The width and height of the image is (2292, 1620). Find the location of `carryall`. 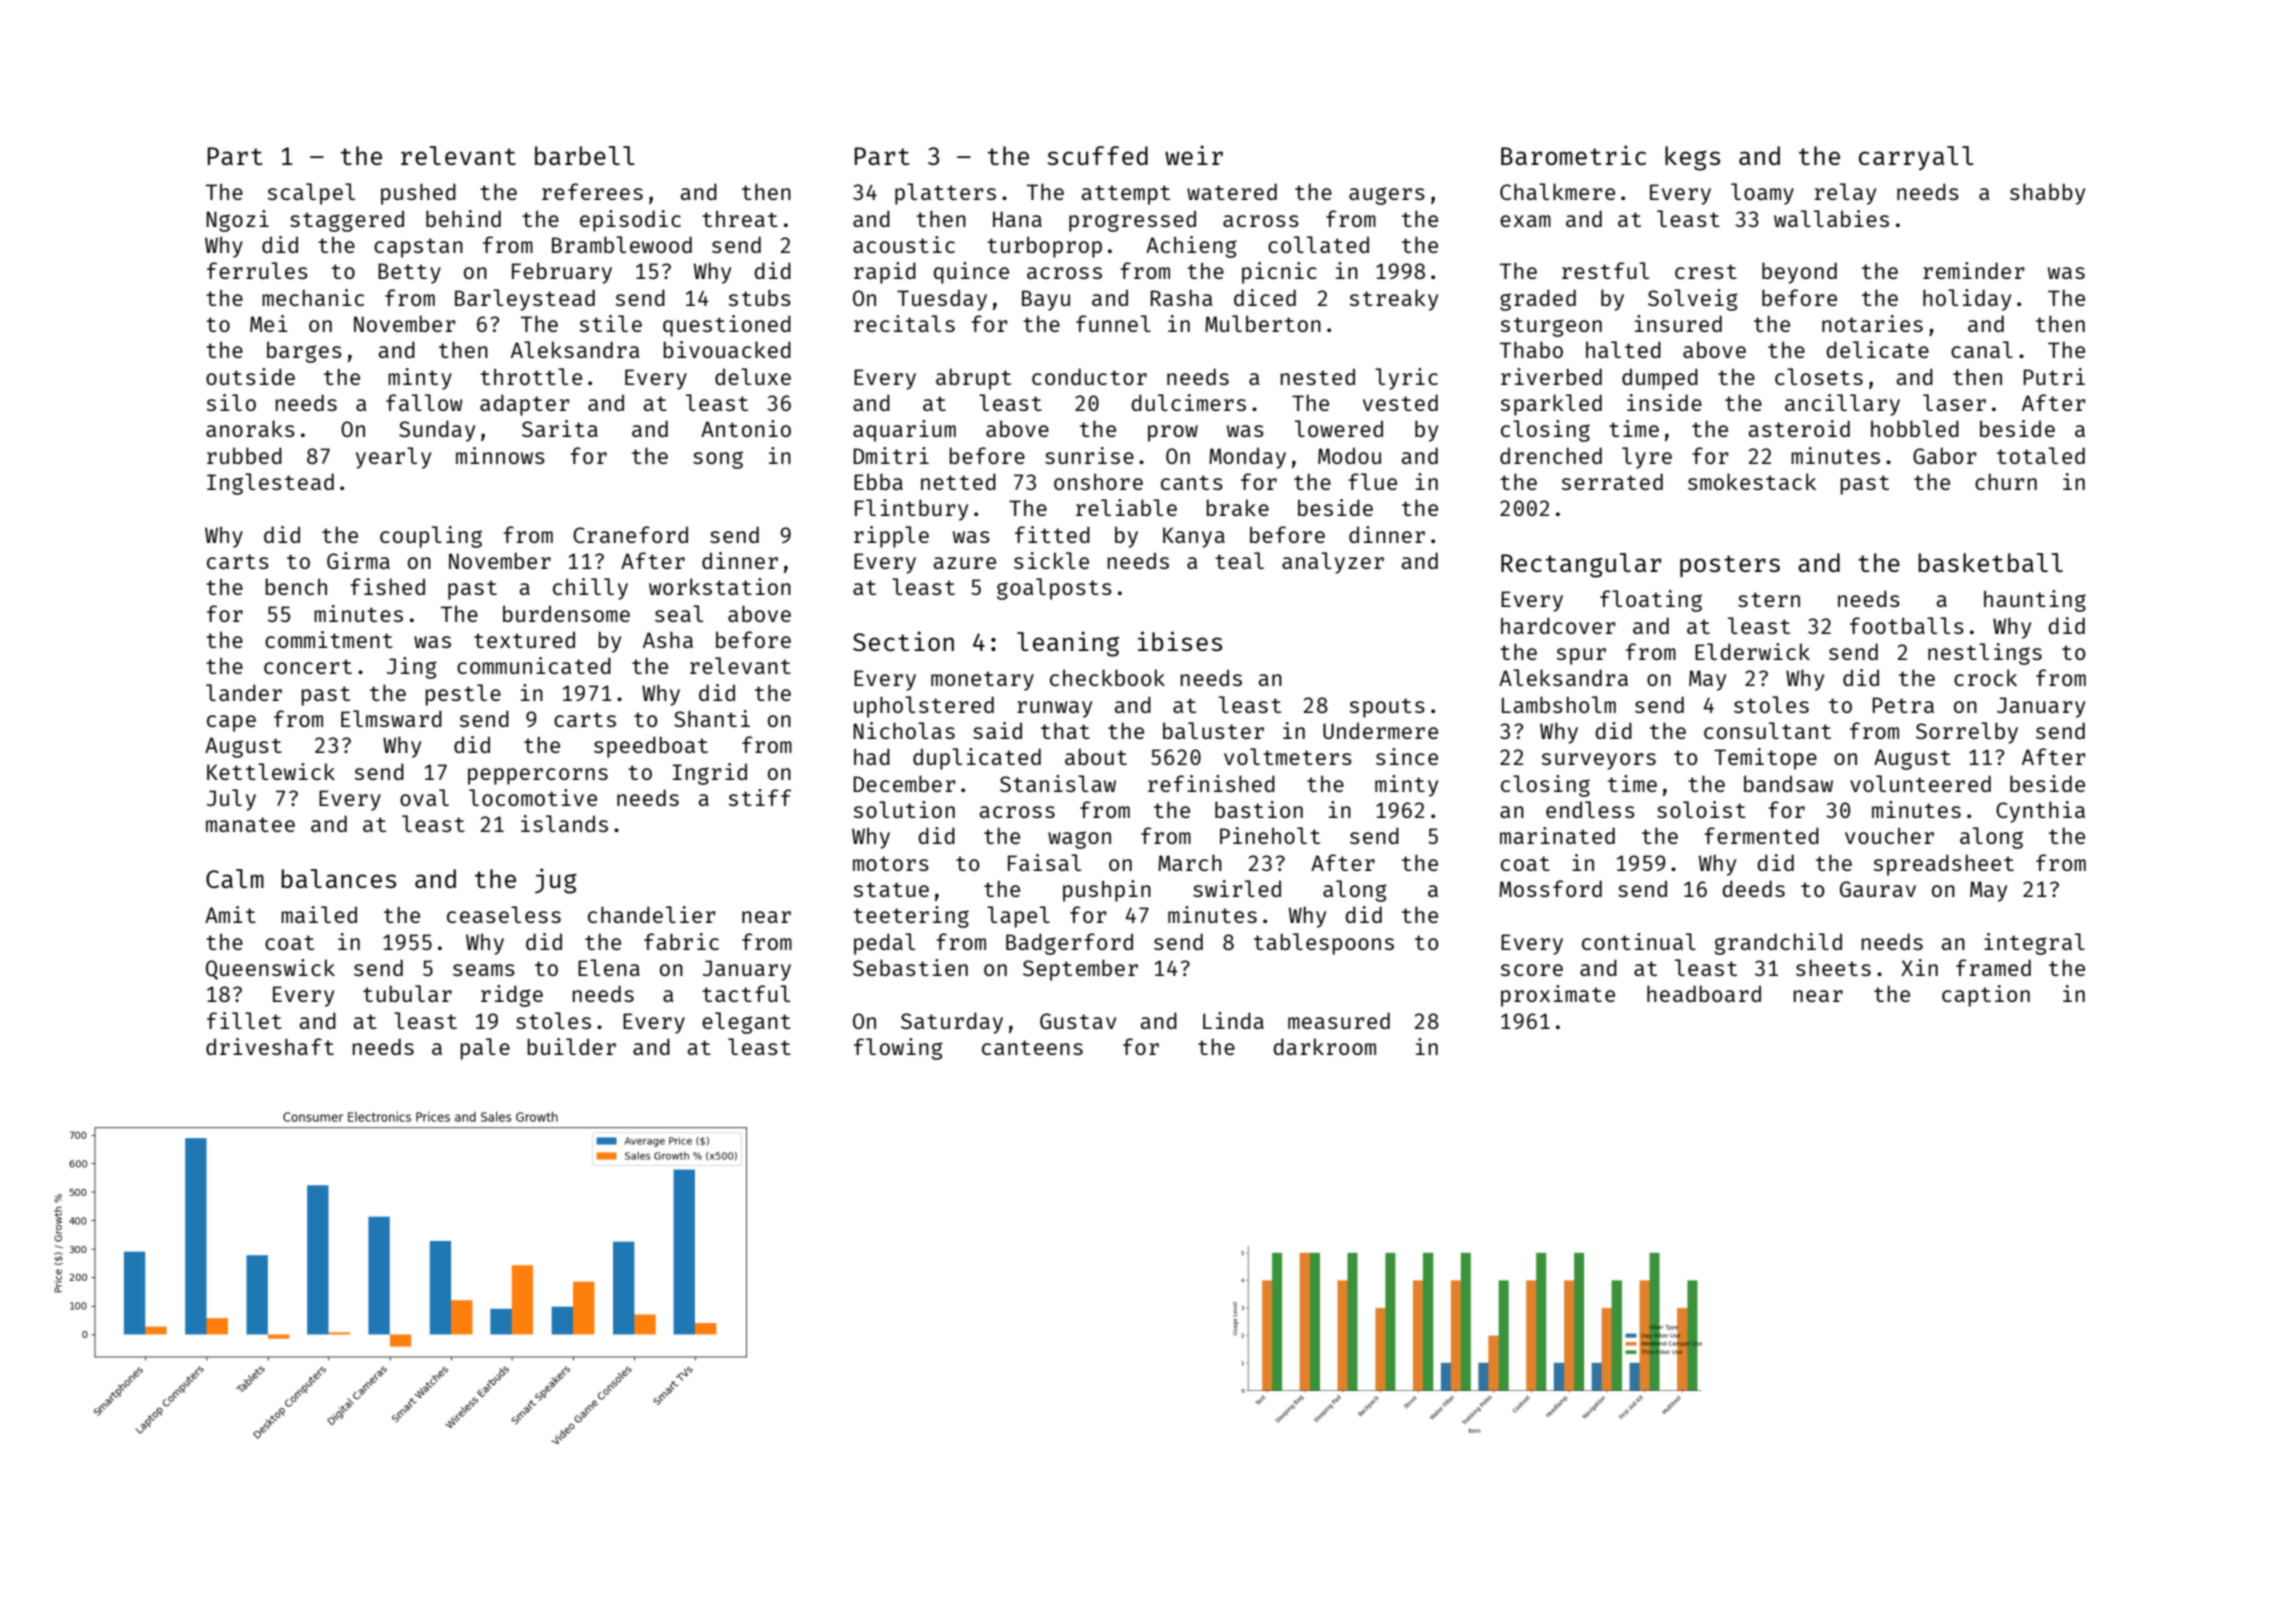

carryall is located at coordinates (1916, 158).
